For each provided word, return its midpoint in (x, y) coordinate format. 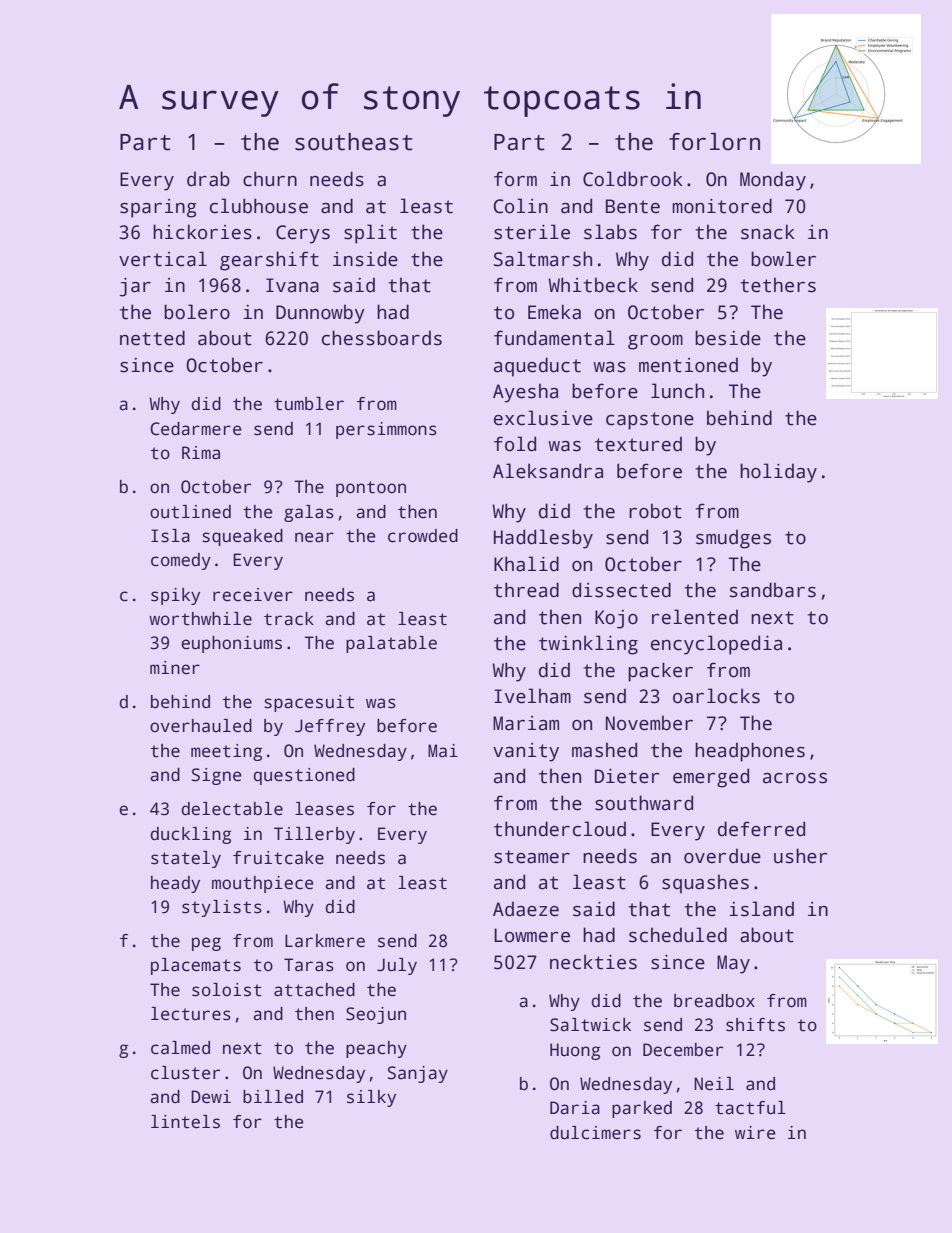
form (515, 179)
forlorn (714, 142)
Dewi (211, 1097)
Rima (201, 453)
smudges (733, 539)
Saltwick (590, 1025)
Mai (443, 751)
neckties (593, 962)
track (289, 619)
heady (175, 884)
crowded (423, 536)
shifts (755, 1025)
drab (208, 179)
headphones (750, 752)
